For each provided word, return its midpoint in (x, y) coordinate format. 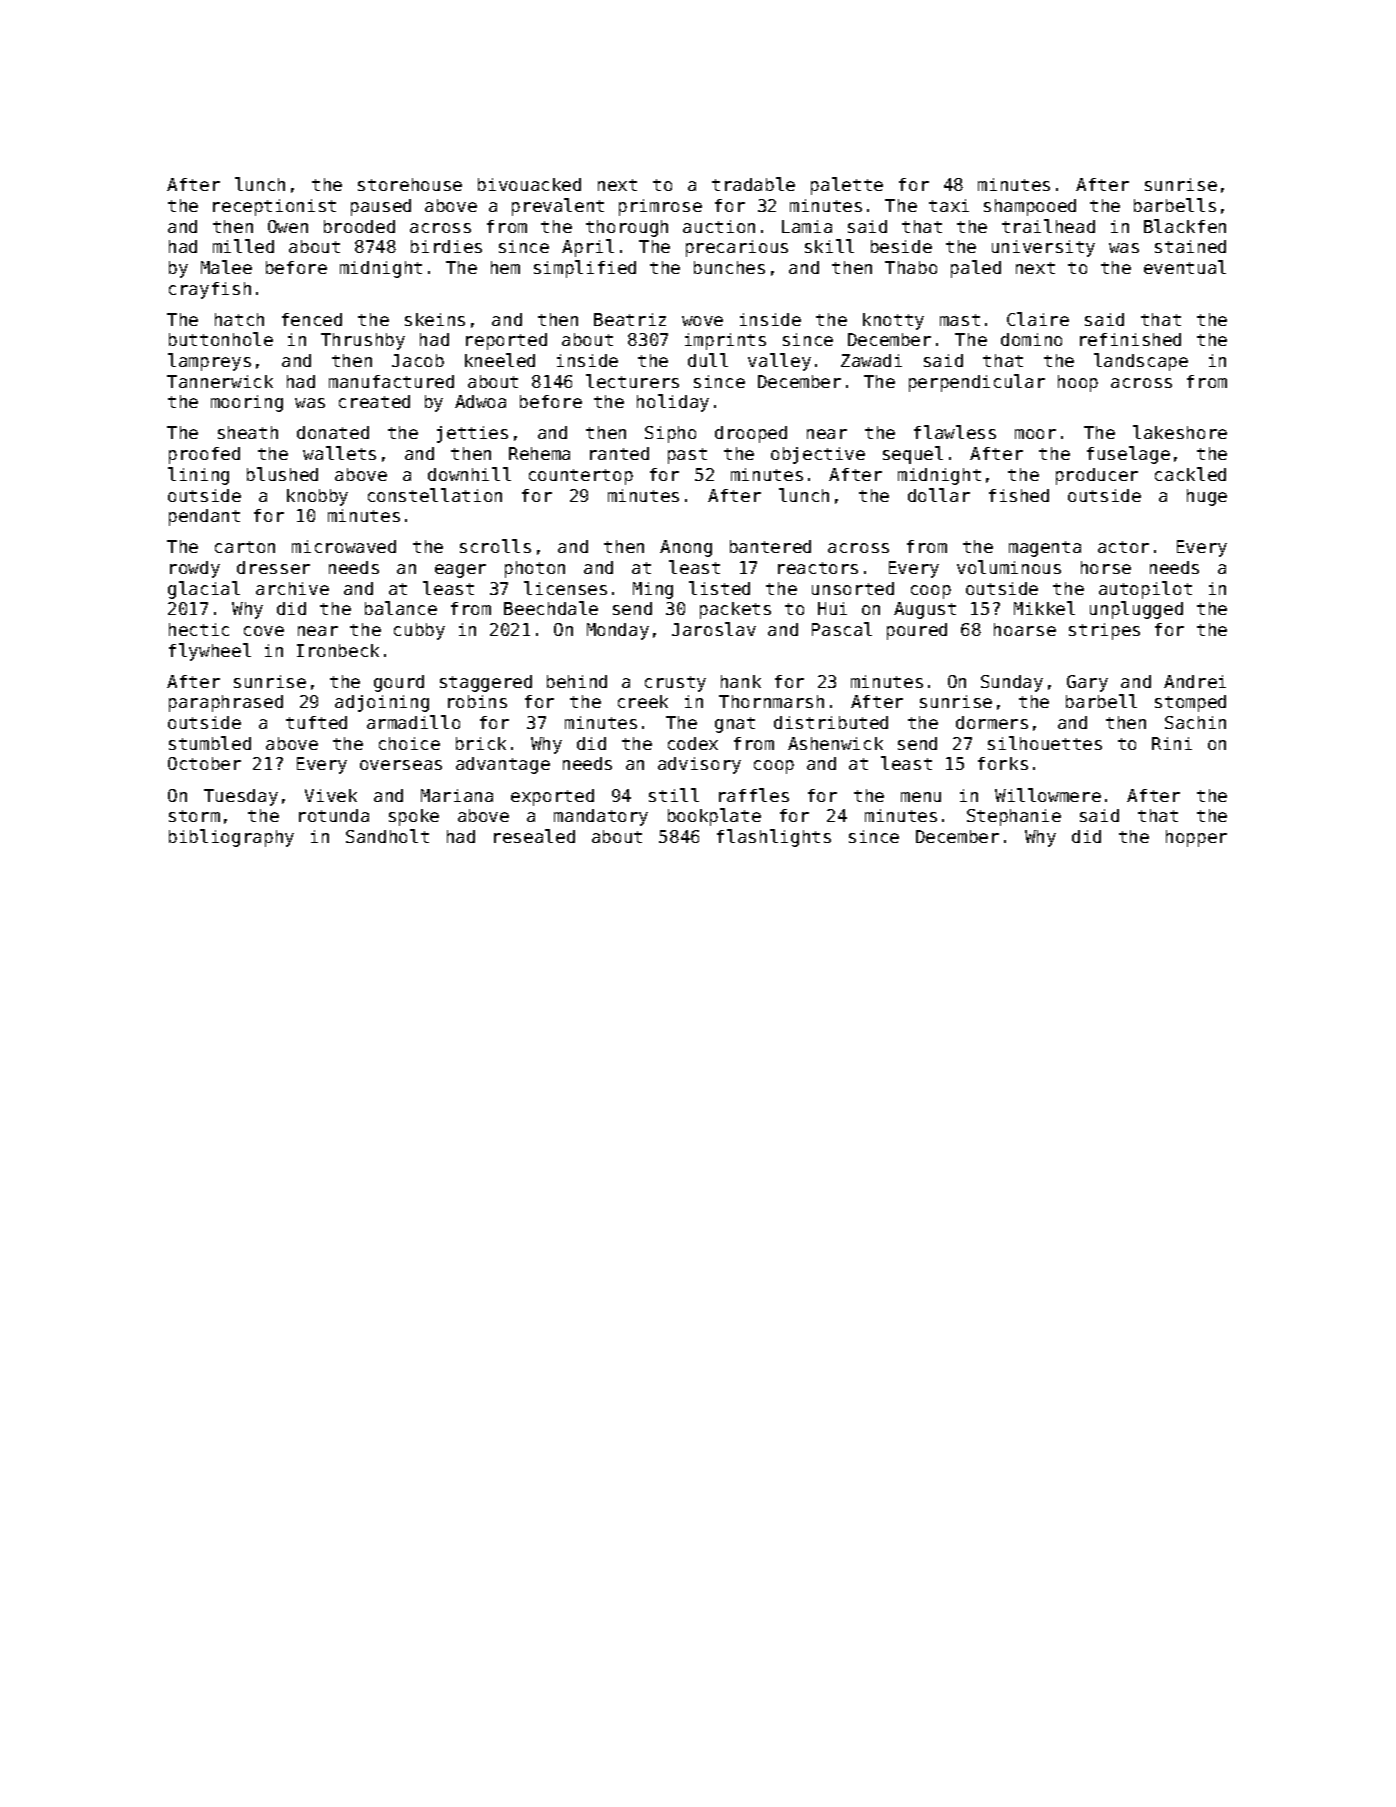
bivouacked (529, 184)
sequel (913, 455)
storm (194, 816)
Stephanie (1014, 817)
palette (847, 186)
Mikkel (1044, 608)
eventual (1185, 267)
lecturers (632, 381)
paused (381, 207)
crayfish (210, 290)
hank (741, 681)
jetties (472, 434)
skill (829, 246)
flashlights (774, 838)
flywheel (210, 652)
